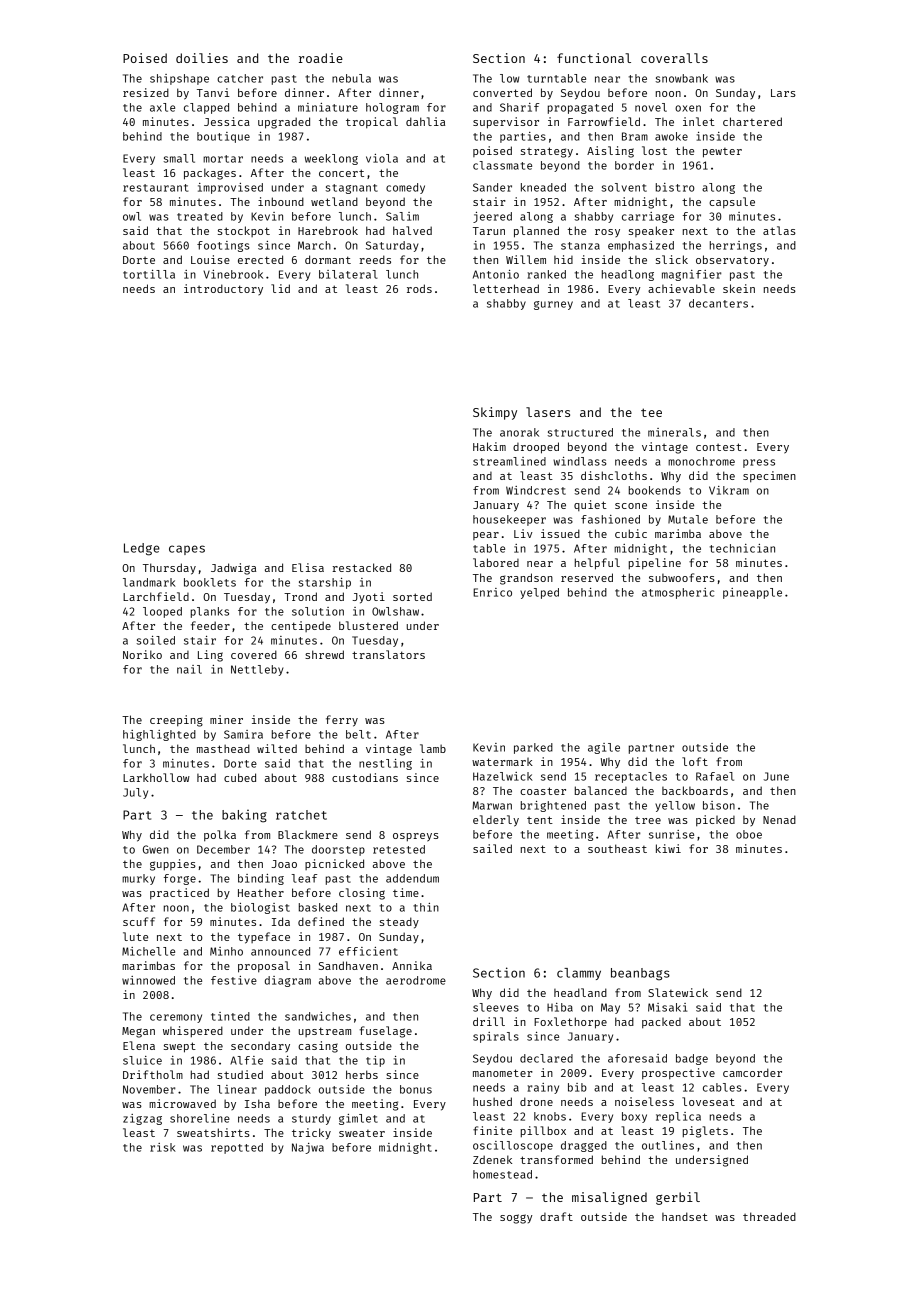 The image size is (924, 1308). I want to click on soggy, so click(516, 1219).
